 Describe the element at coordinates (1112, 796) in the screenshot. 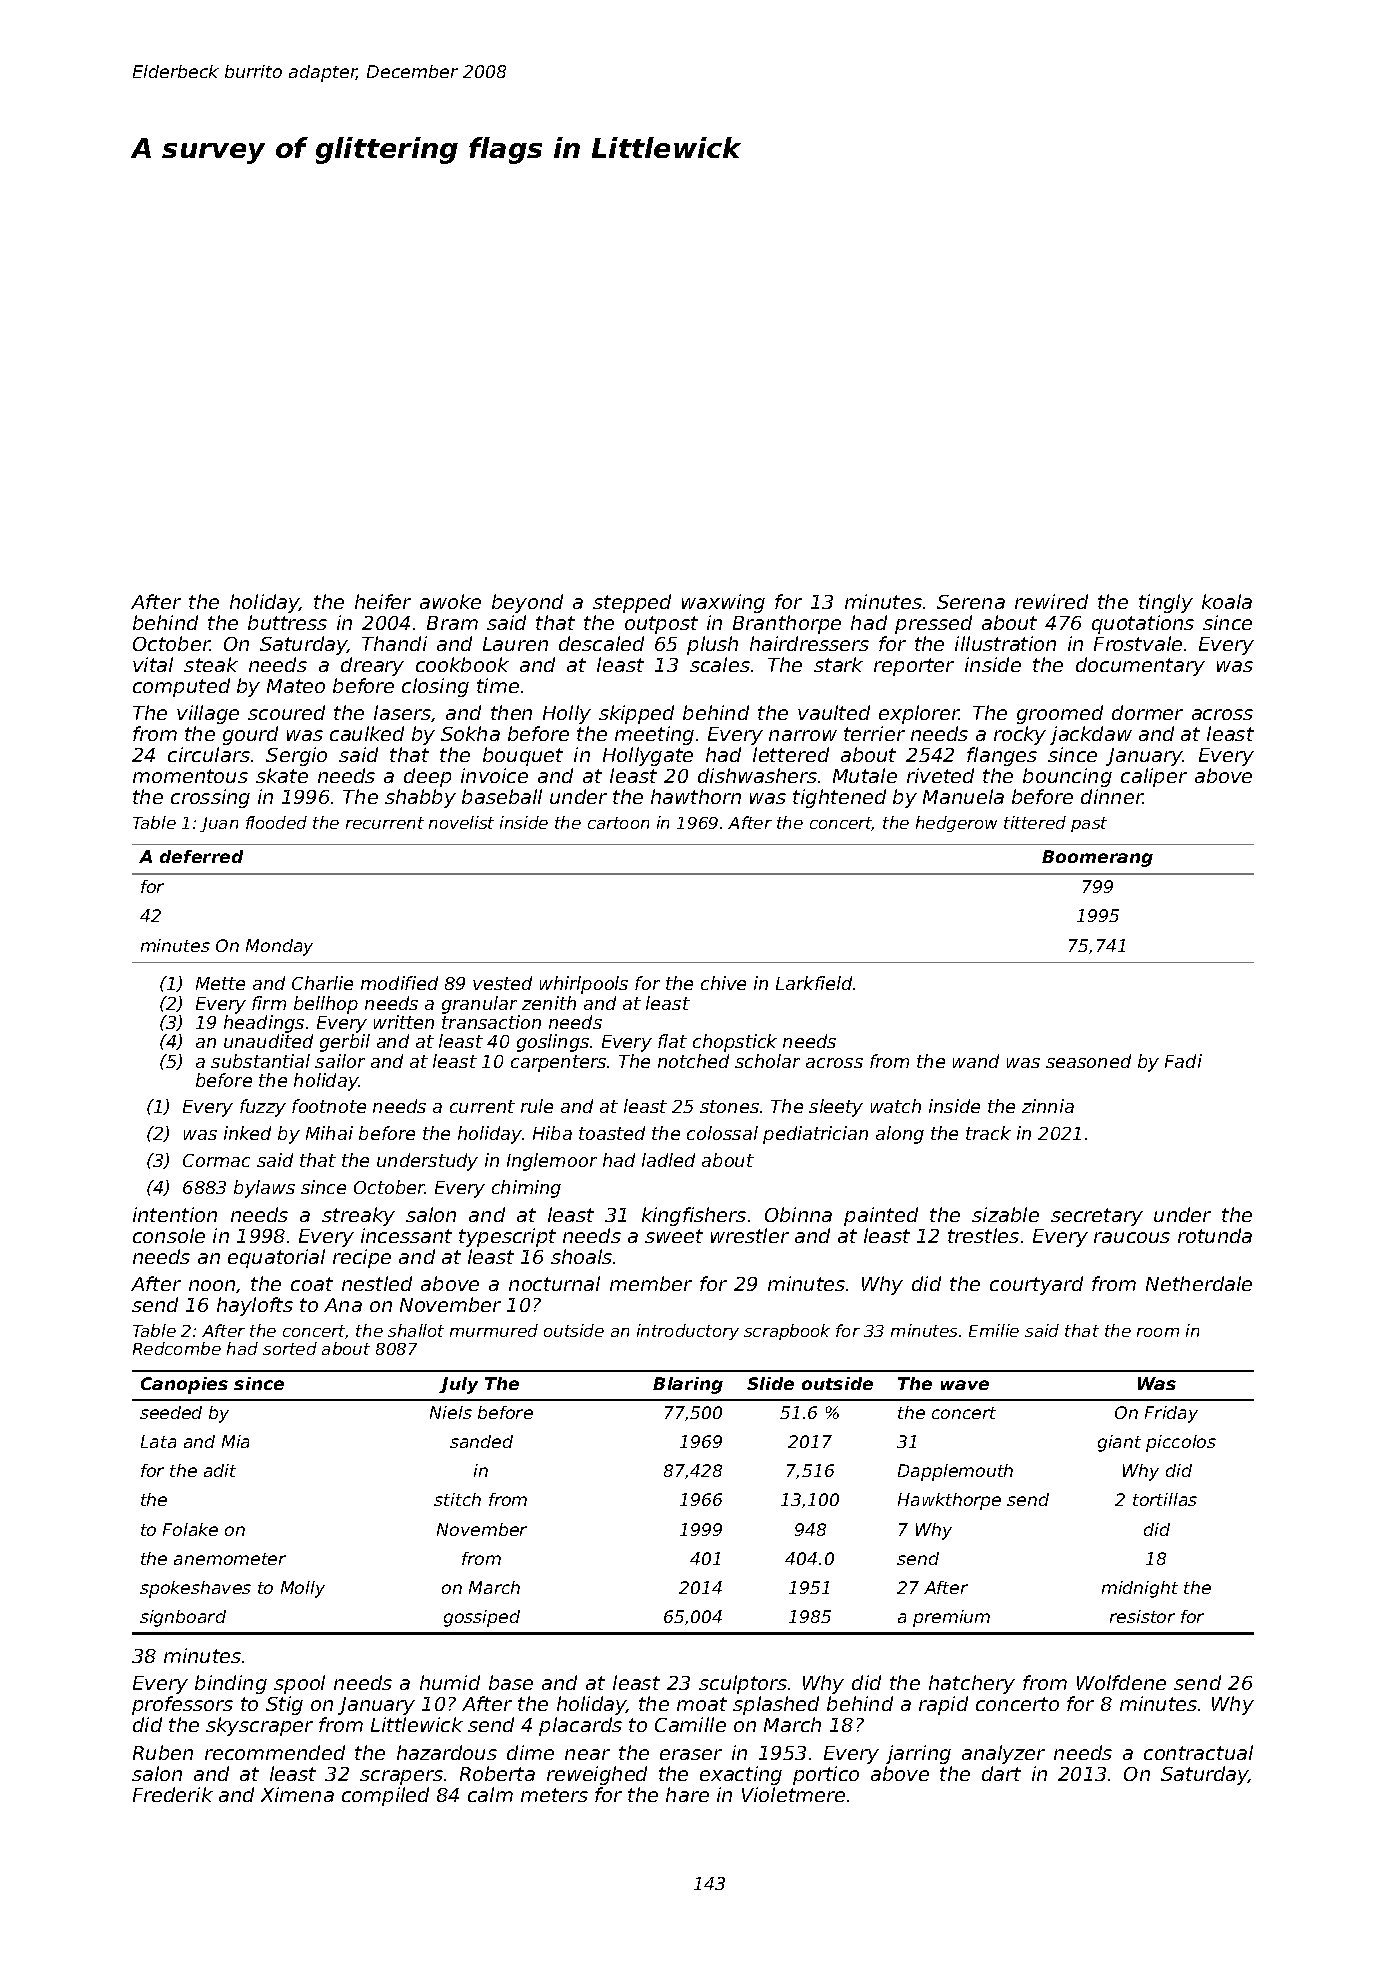

I see `dinner` at that location.
